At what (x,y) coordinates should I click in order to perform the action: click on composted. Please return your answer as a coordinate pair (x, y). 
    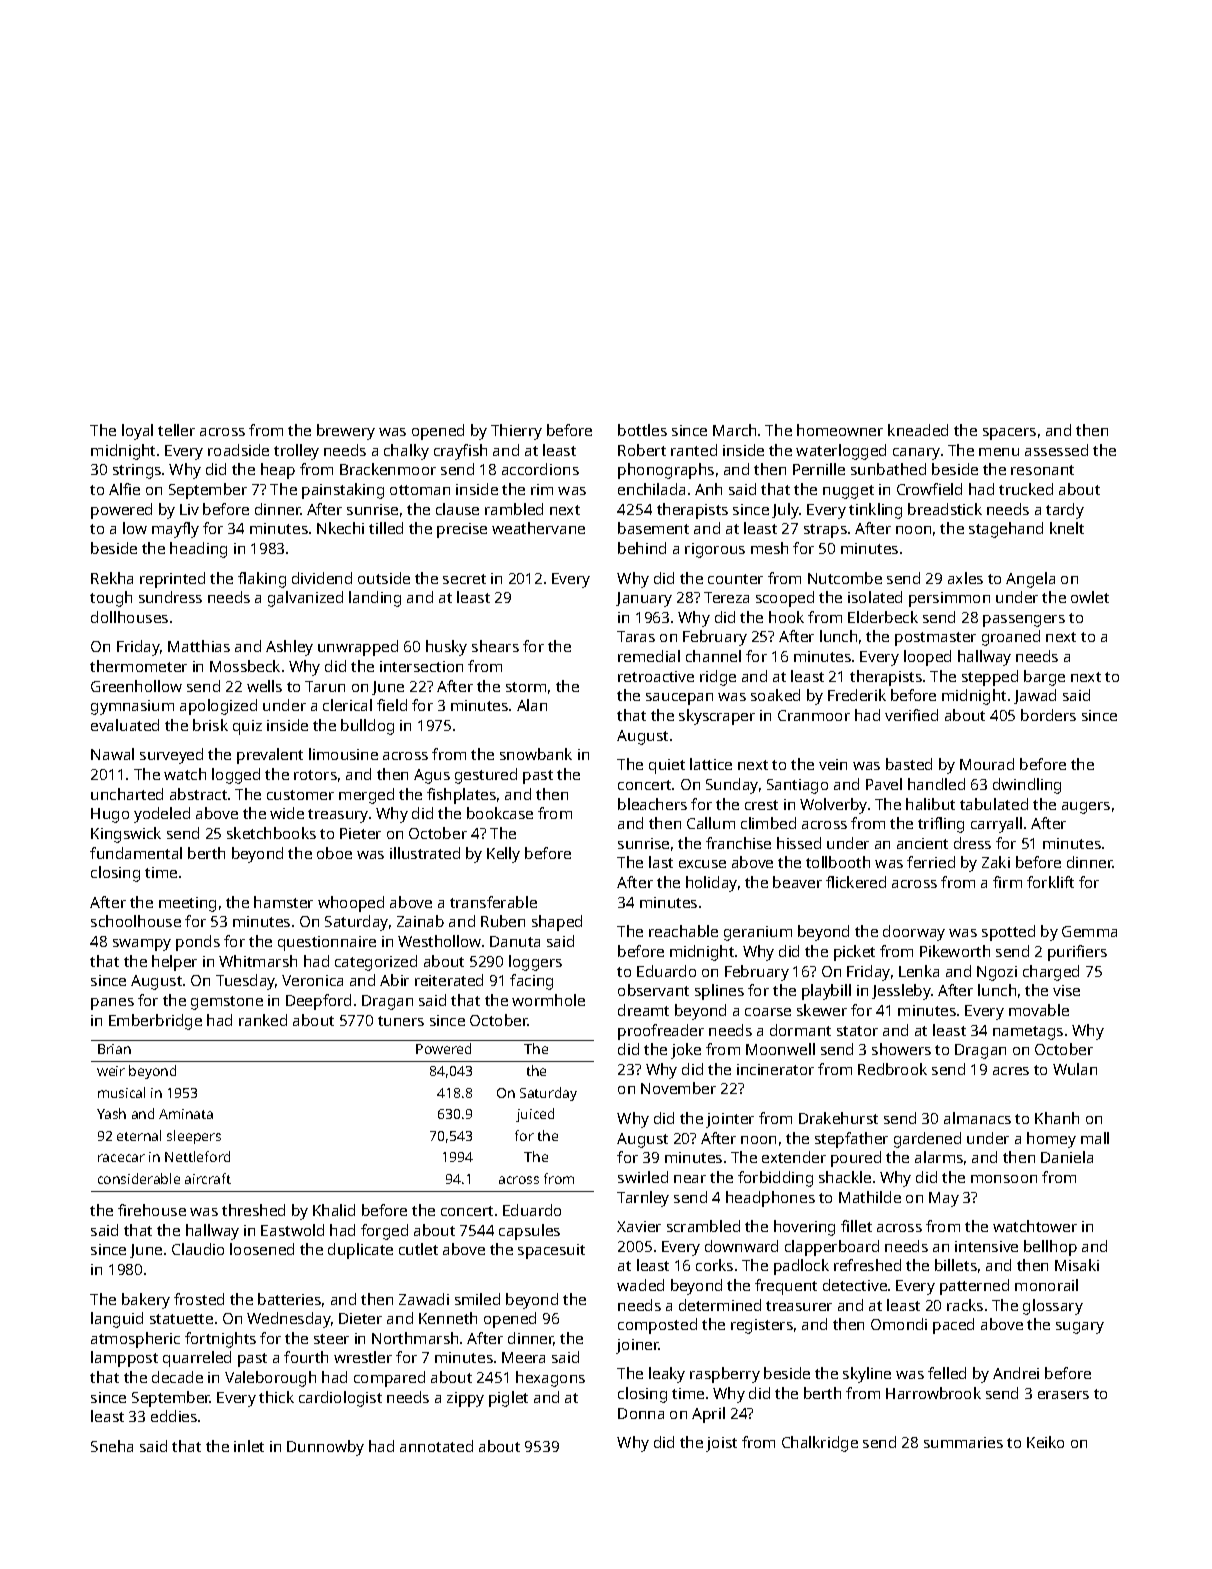
    Looking at the image, I should click on (657, 1326).
